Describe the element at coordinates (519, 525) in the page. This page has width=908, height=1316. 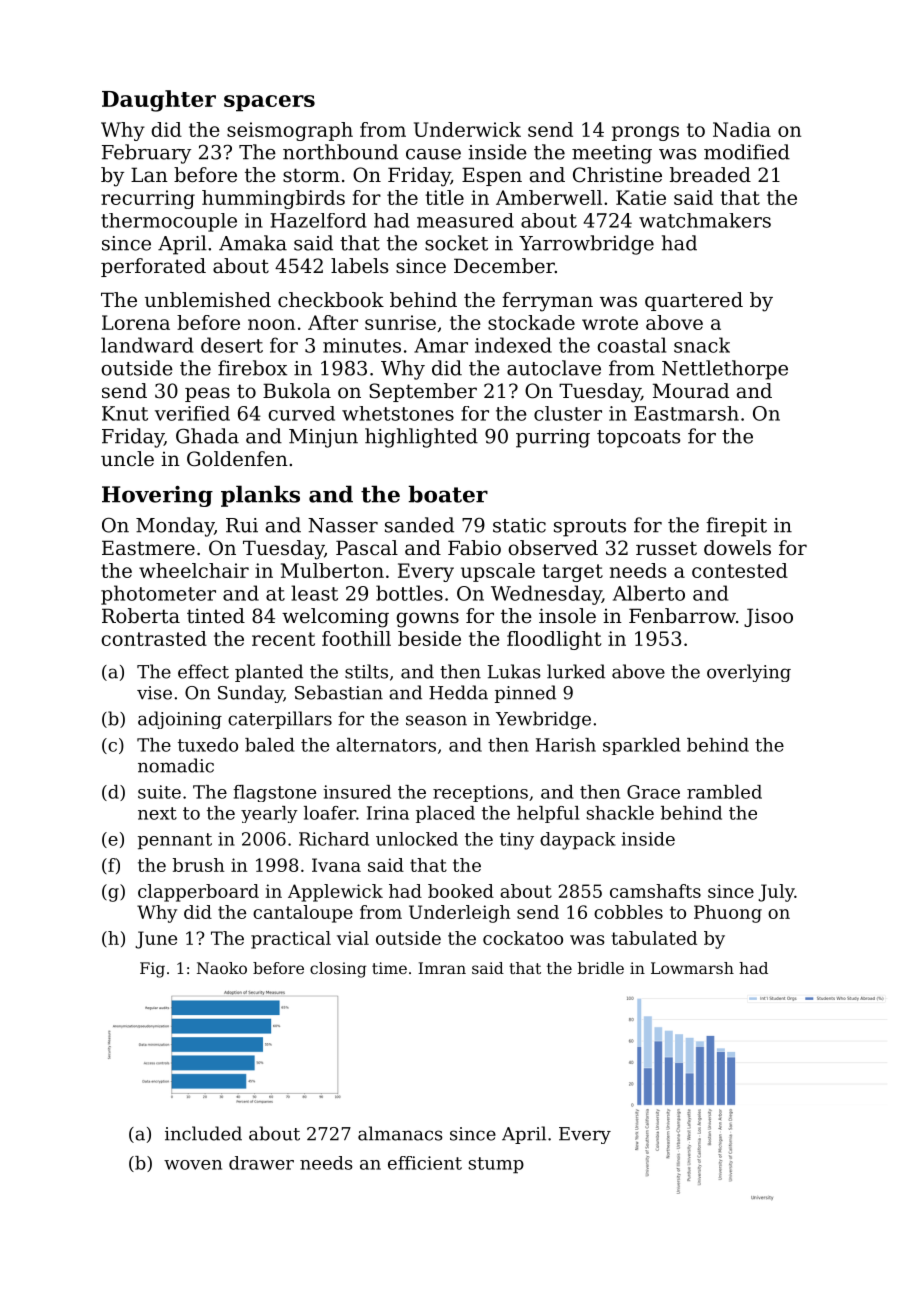
I see `static` at that location.
